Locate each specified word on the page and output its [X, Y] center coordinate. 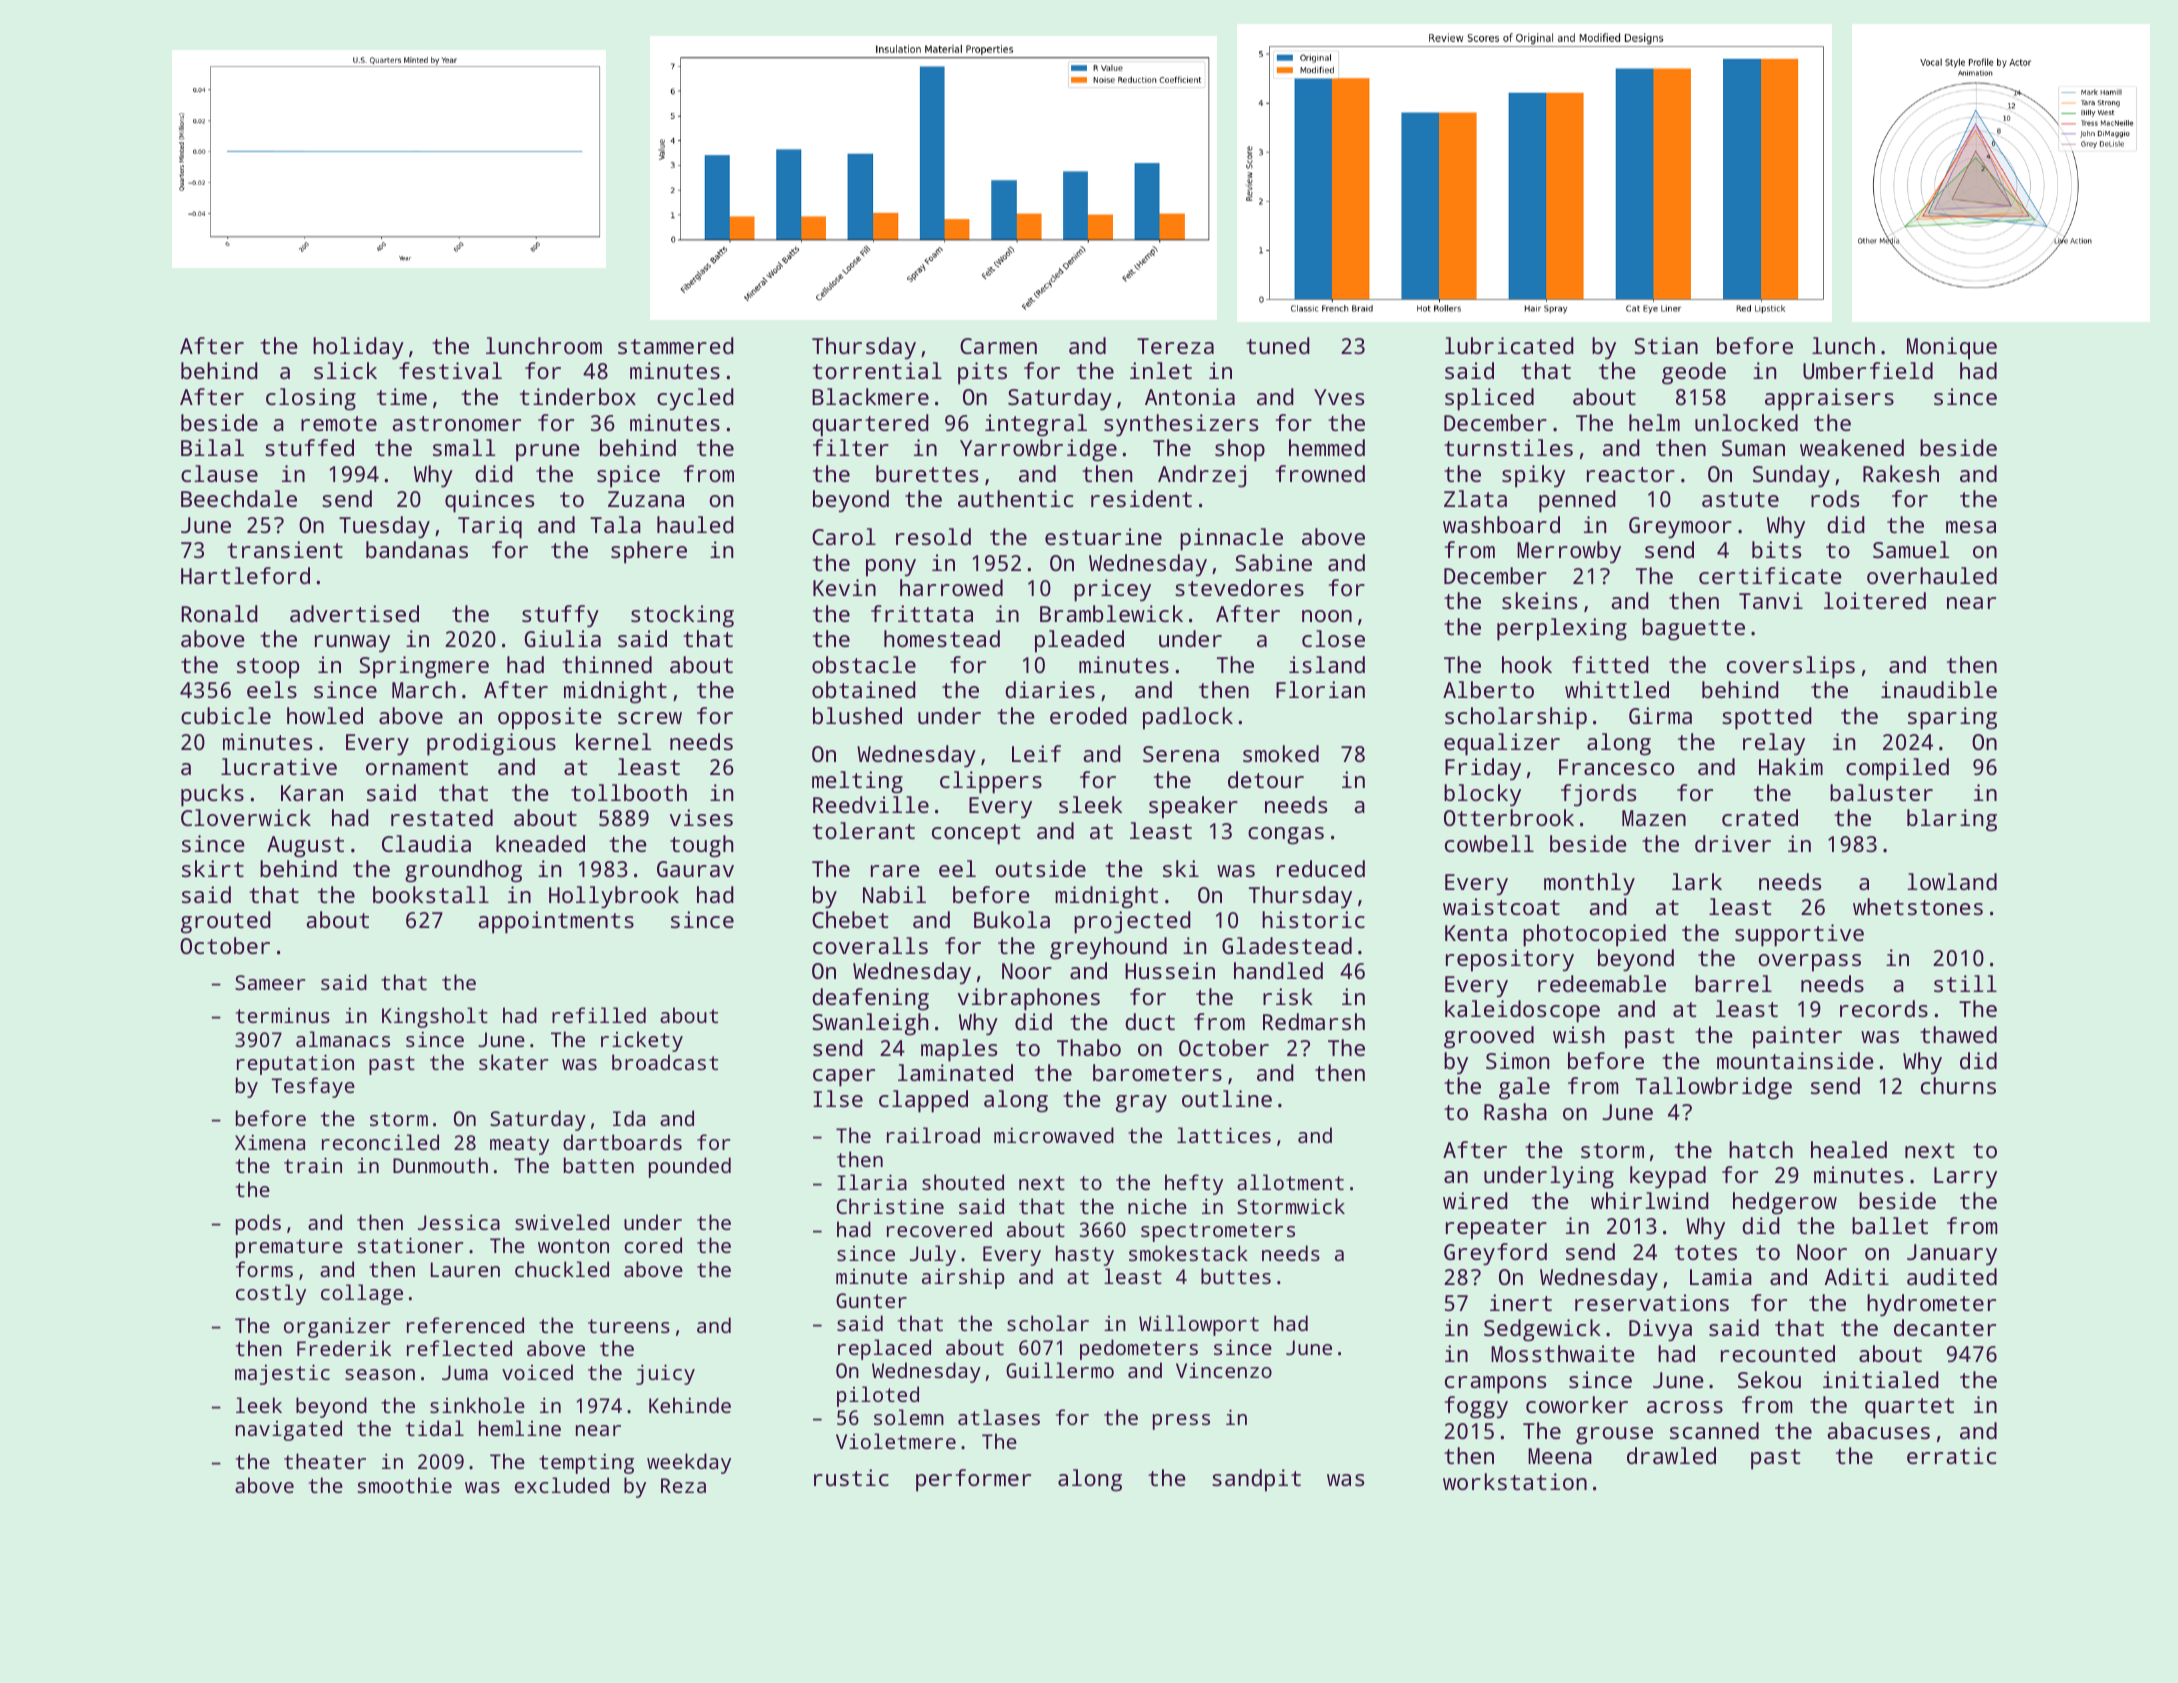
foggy [1476, 1407]
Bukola [1012, 919]
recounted [1778, 1353]
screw [650, 718]
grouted [226, 922]
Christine [890, 1206]
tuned [1278, 345]
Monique [1952, 348]
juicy [665, 1374]
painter [1797, 1037]
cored [653, 1245]
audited [1952, 1276]
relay [1774, 744]
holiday [358, 348]
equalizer [1502, 744]
